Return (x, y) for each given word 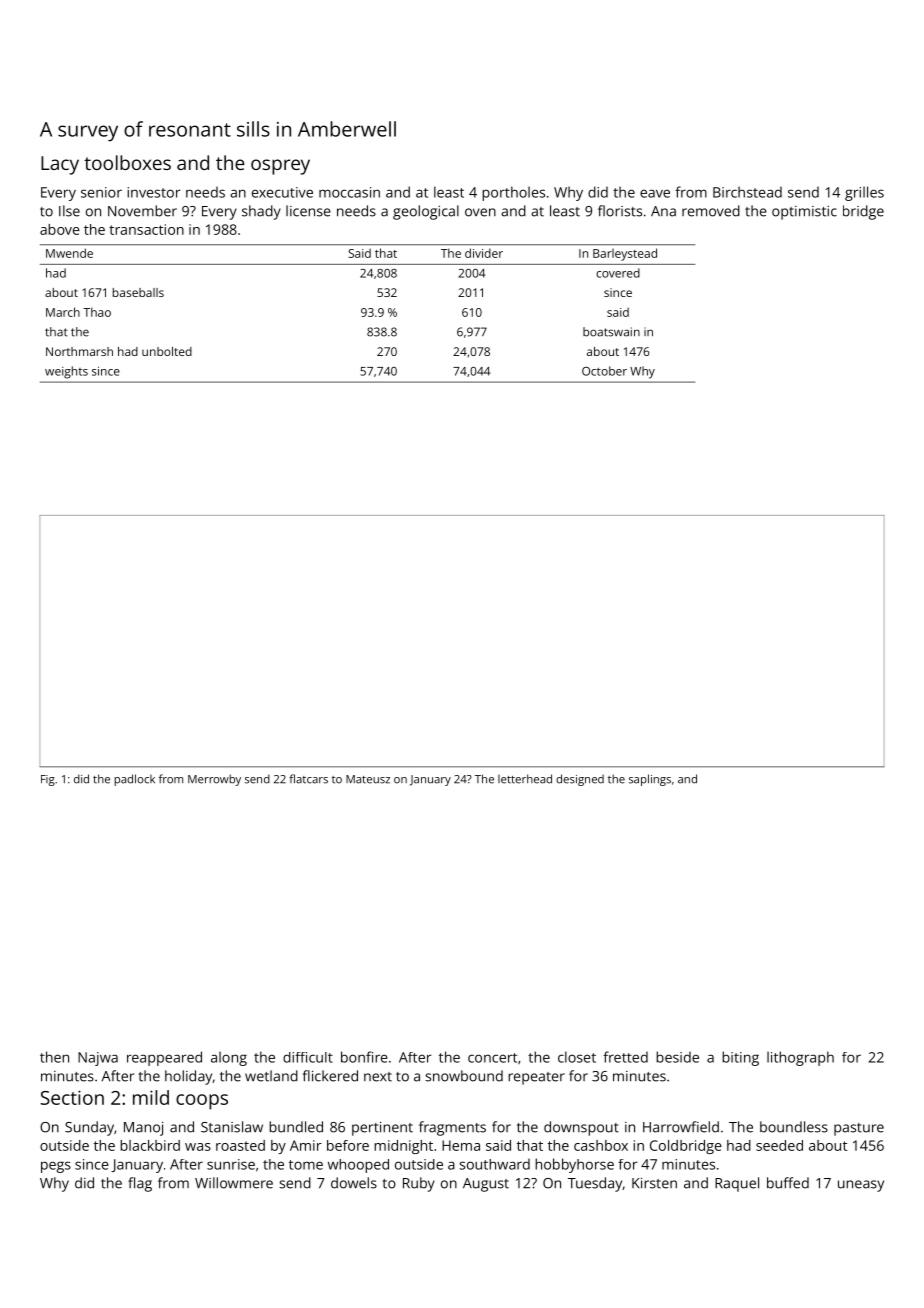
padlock (134, 780)
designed (580, 780)
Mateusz (368, 779)
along (229, 1058)
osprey (280, 167)
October (604, 371)
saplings (650, 780)
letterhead (525, 779)
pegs (56, 1167)
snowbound (464, 1076)
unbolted (167, 351)
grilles (864, 193)
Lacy (60, 165)
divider (484, 253)
